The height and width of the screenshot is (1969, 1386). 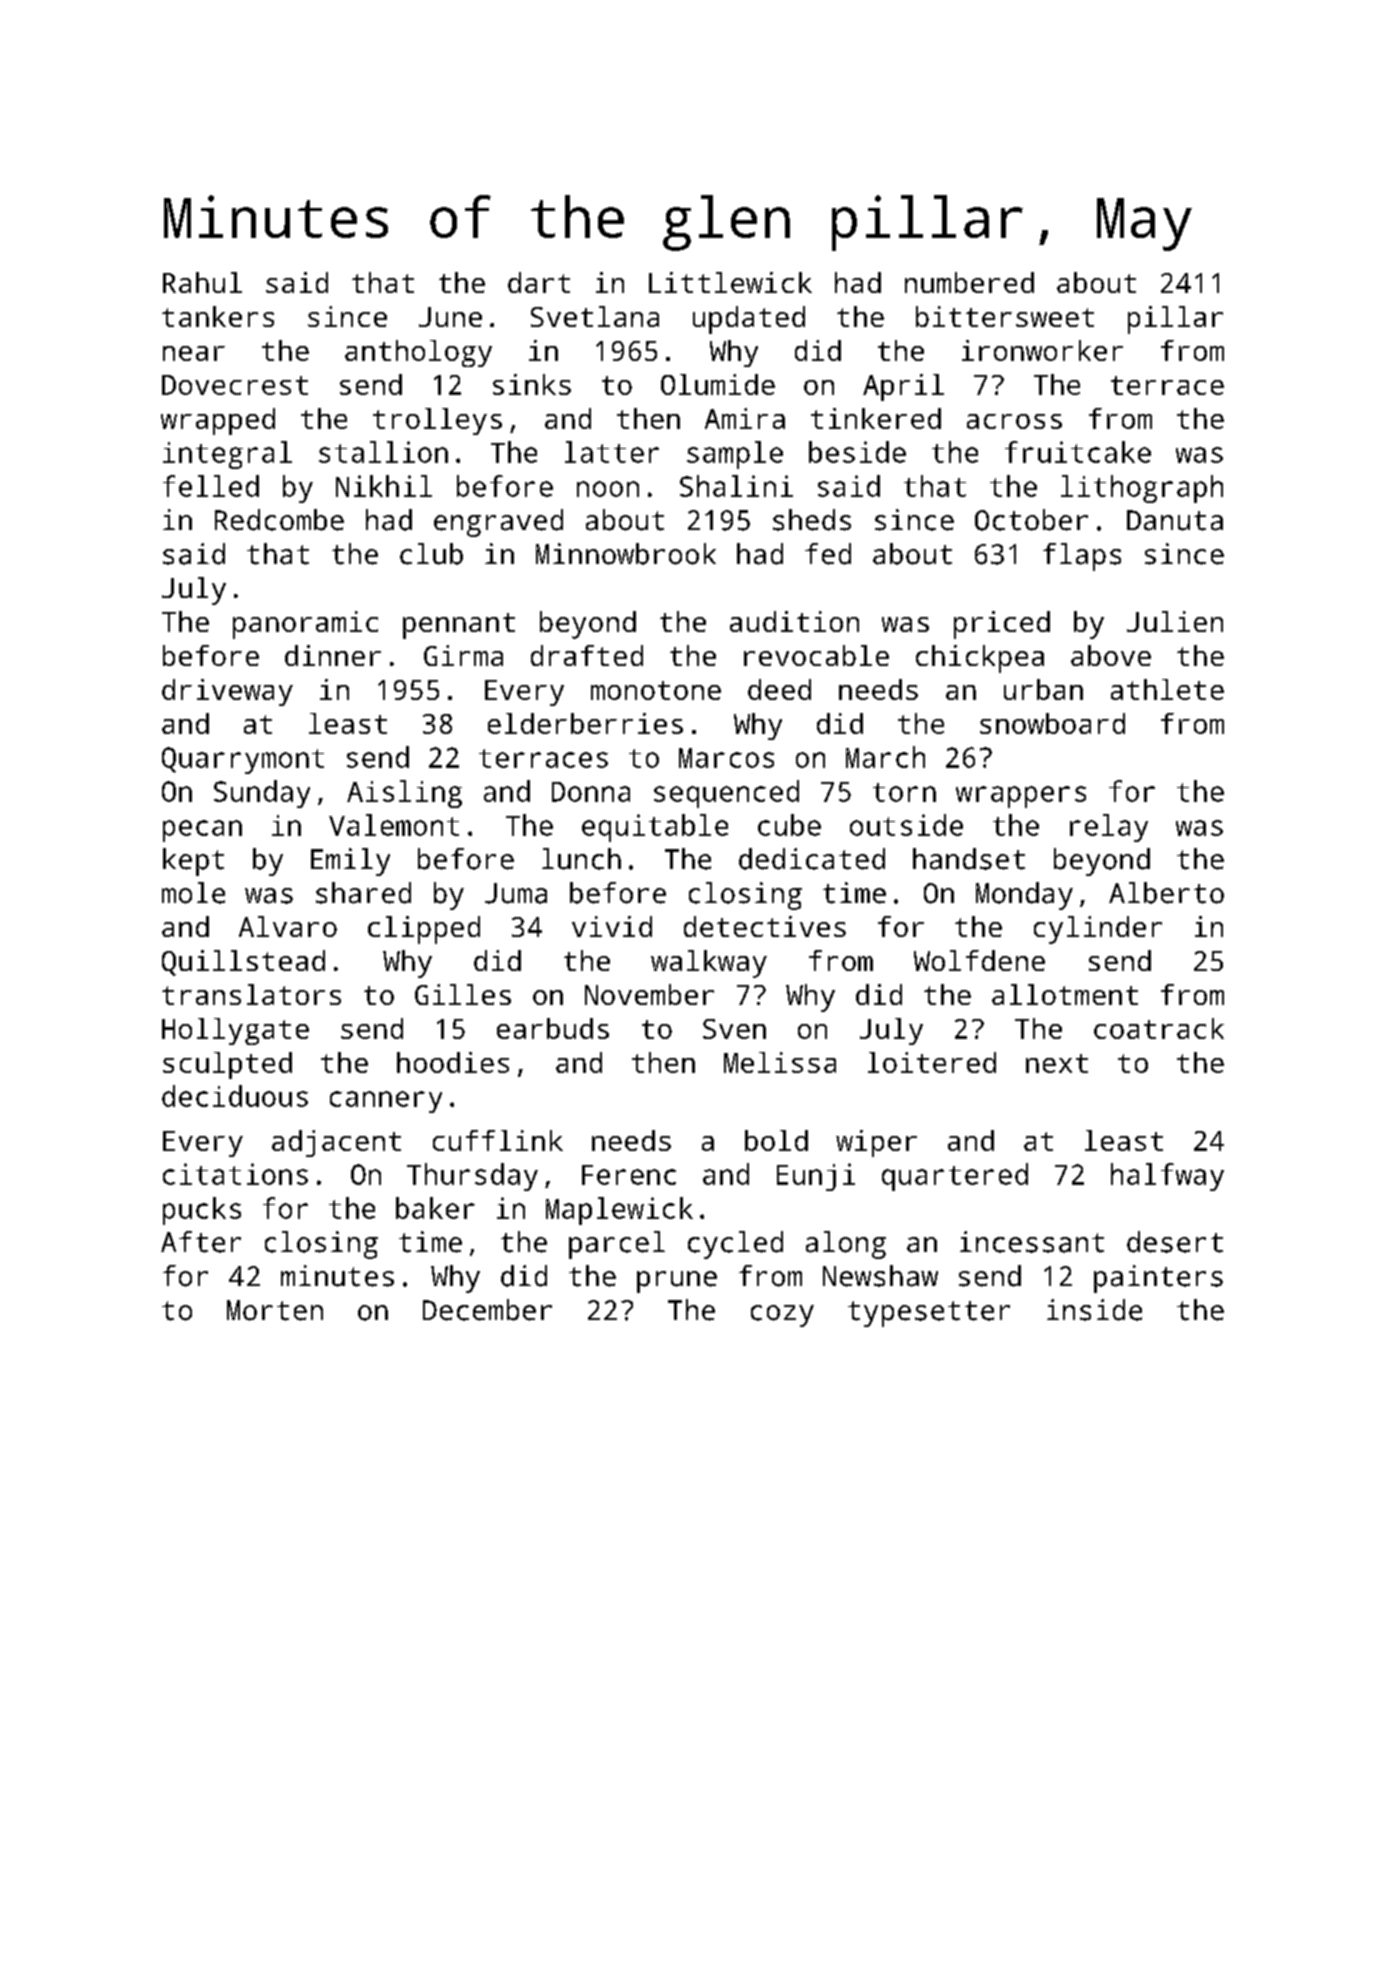 I want to click on numbered, so click(x=969, y=282).
